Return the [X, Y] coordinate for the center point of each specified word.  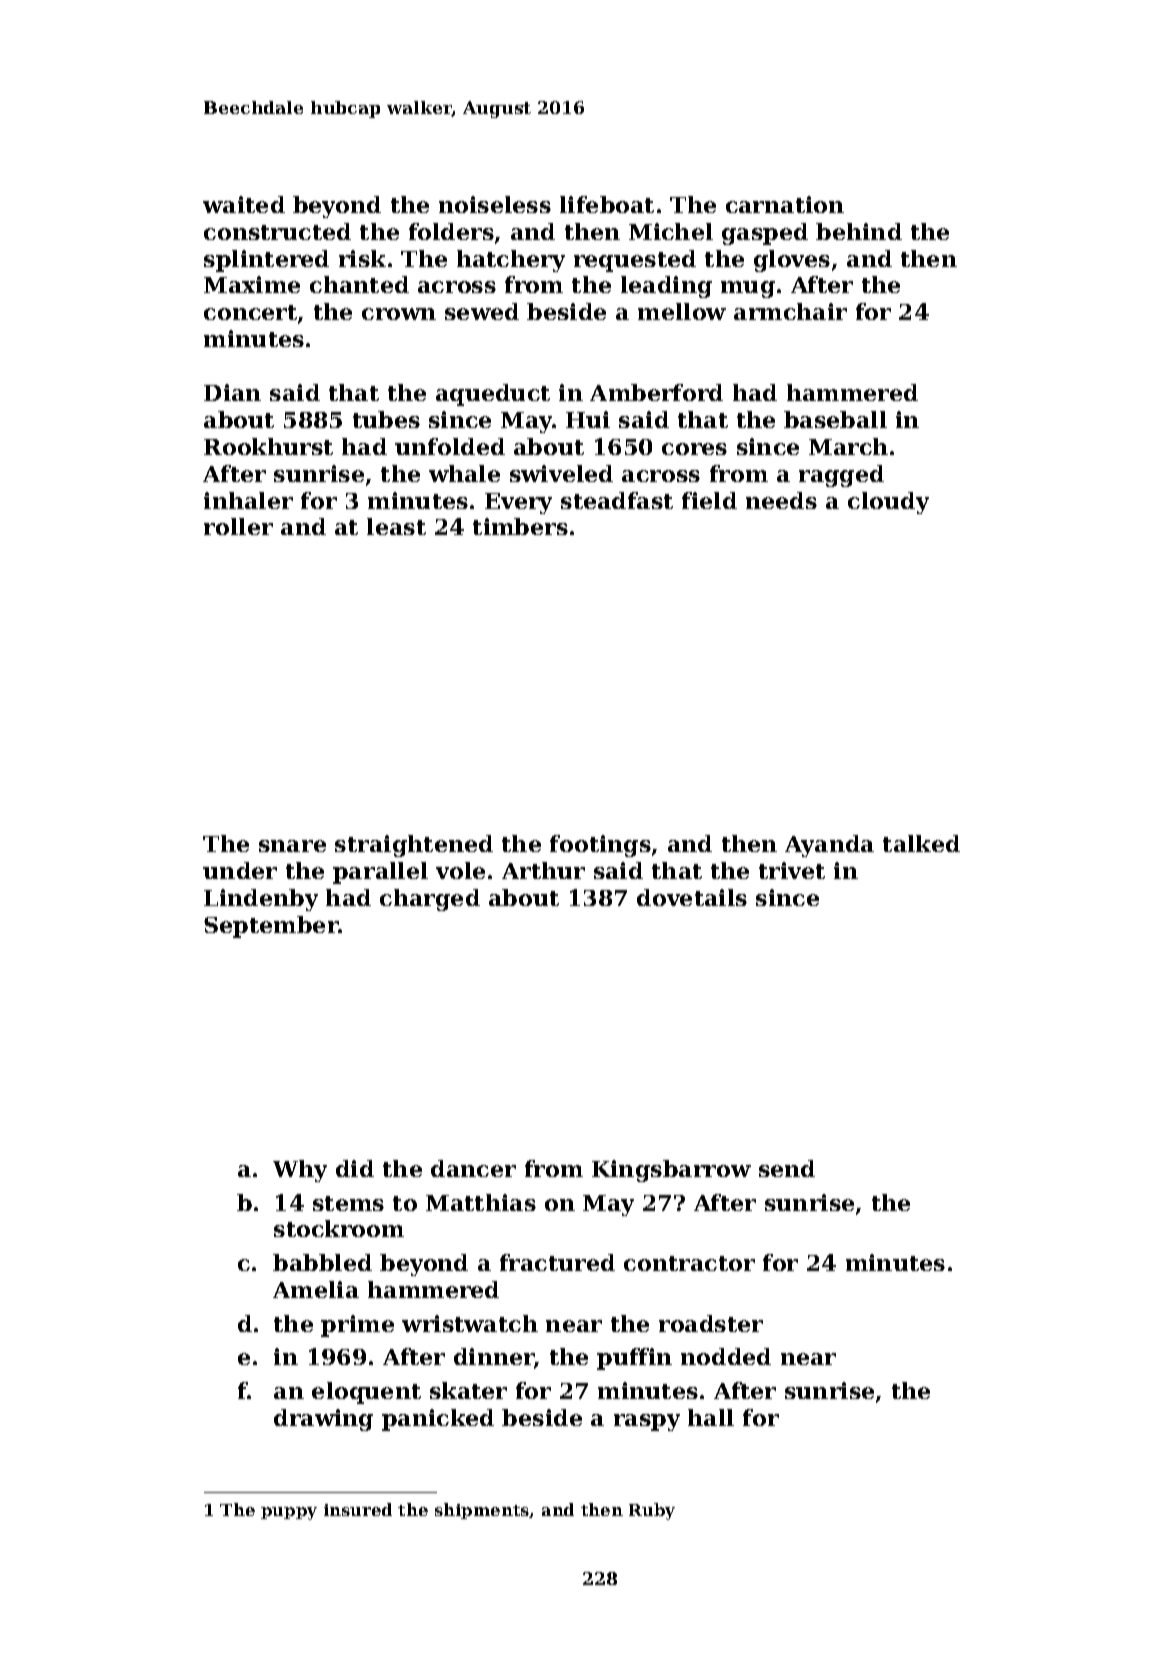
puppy [289, 1513]
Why [300, 1171]
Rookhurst [268, 446]
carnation [785, 204]
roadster [711, 1323]
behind [859, 231]
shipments [482, 1511]
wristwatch [470, 1323]
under [240, 870]
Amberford [656, 392]
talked [921, 843]
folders [451, 231]
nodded [726, 1356]
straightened [414, 846]
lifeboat [607, 204]
